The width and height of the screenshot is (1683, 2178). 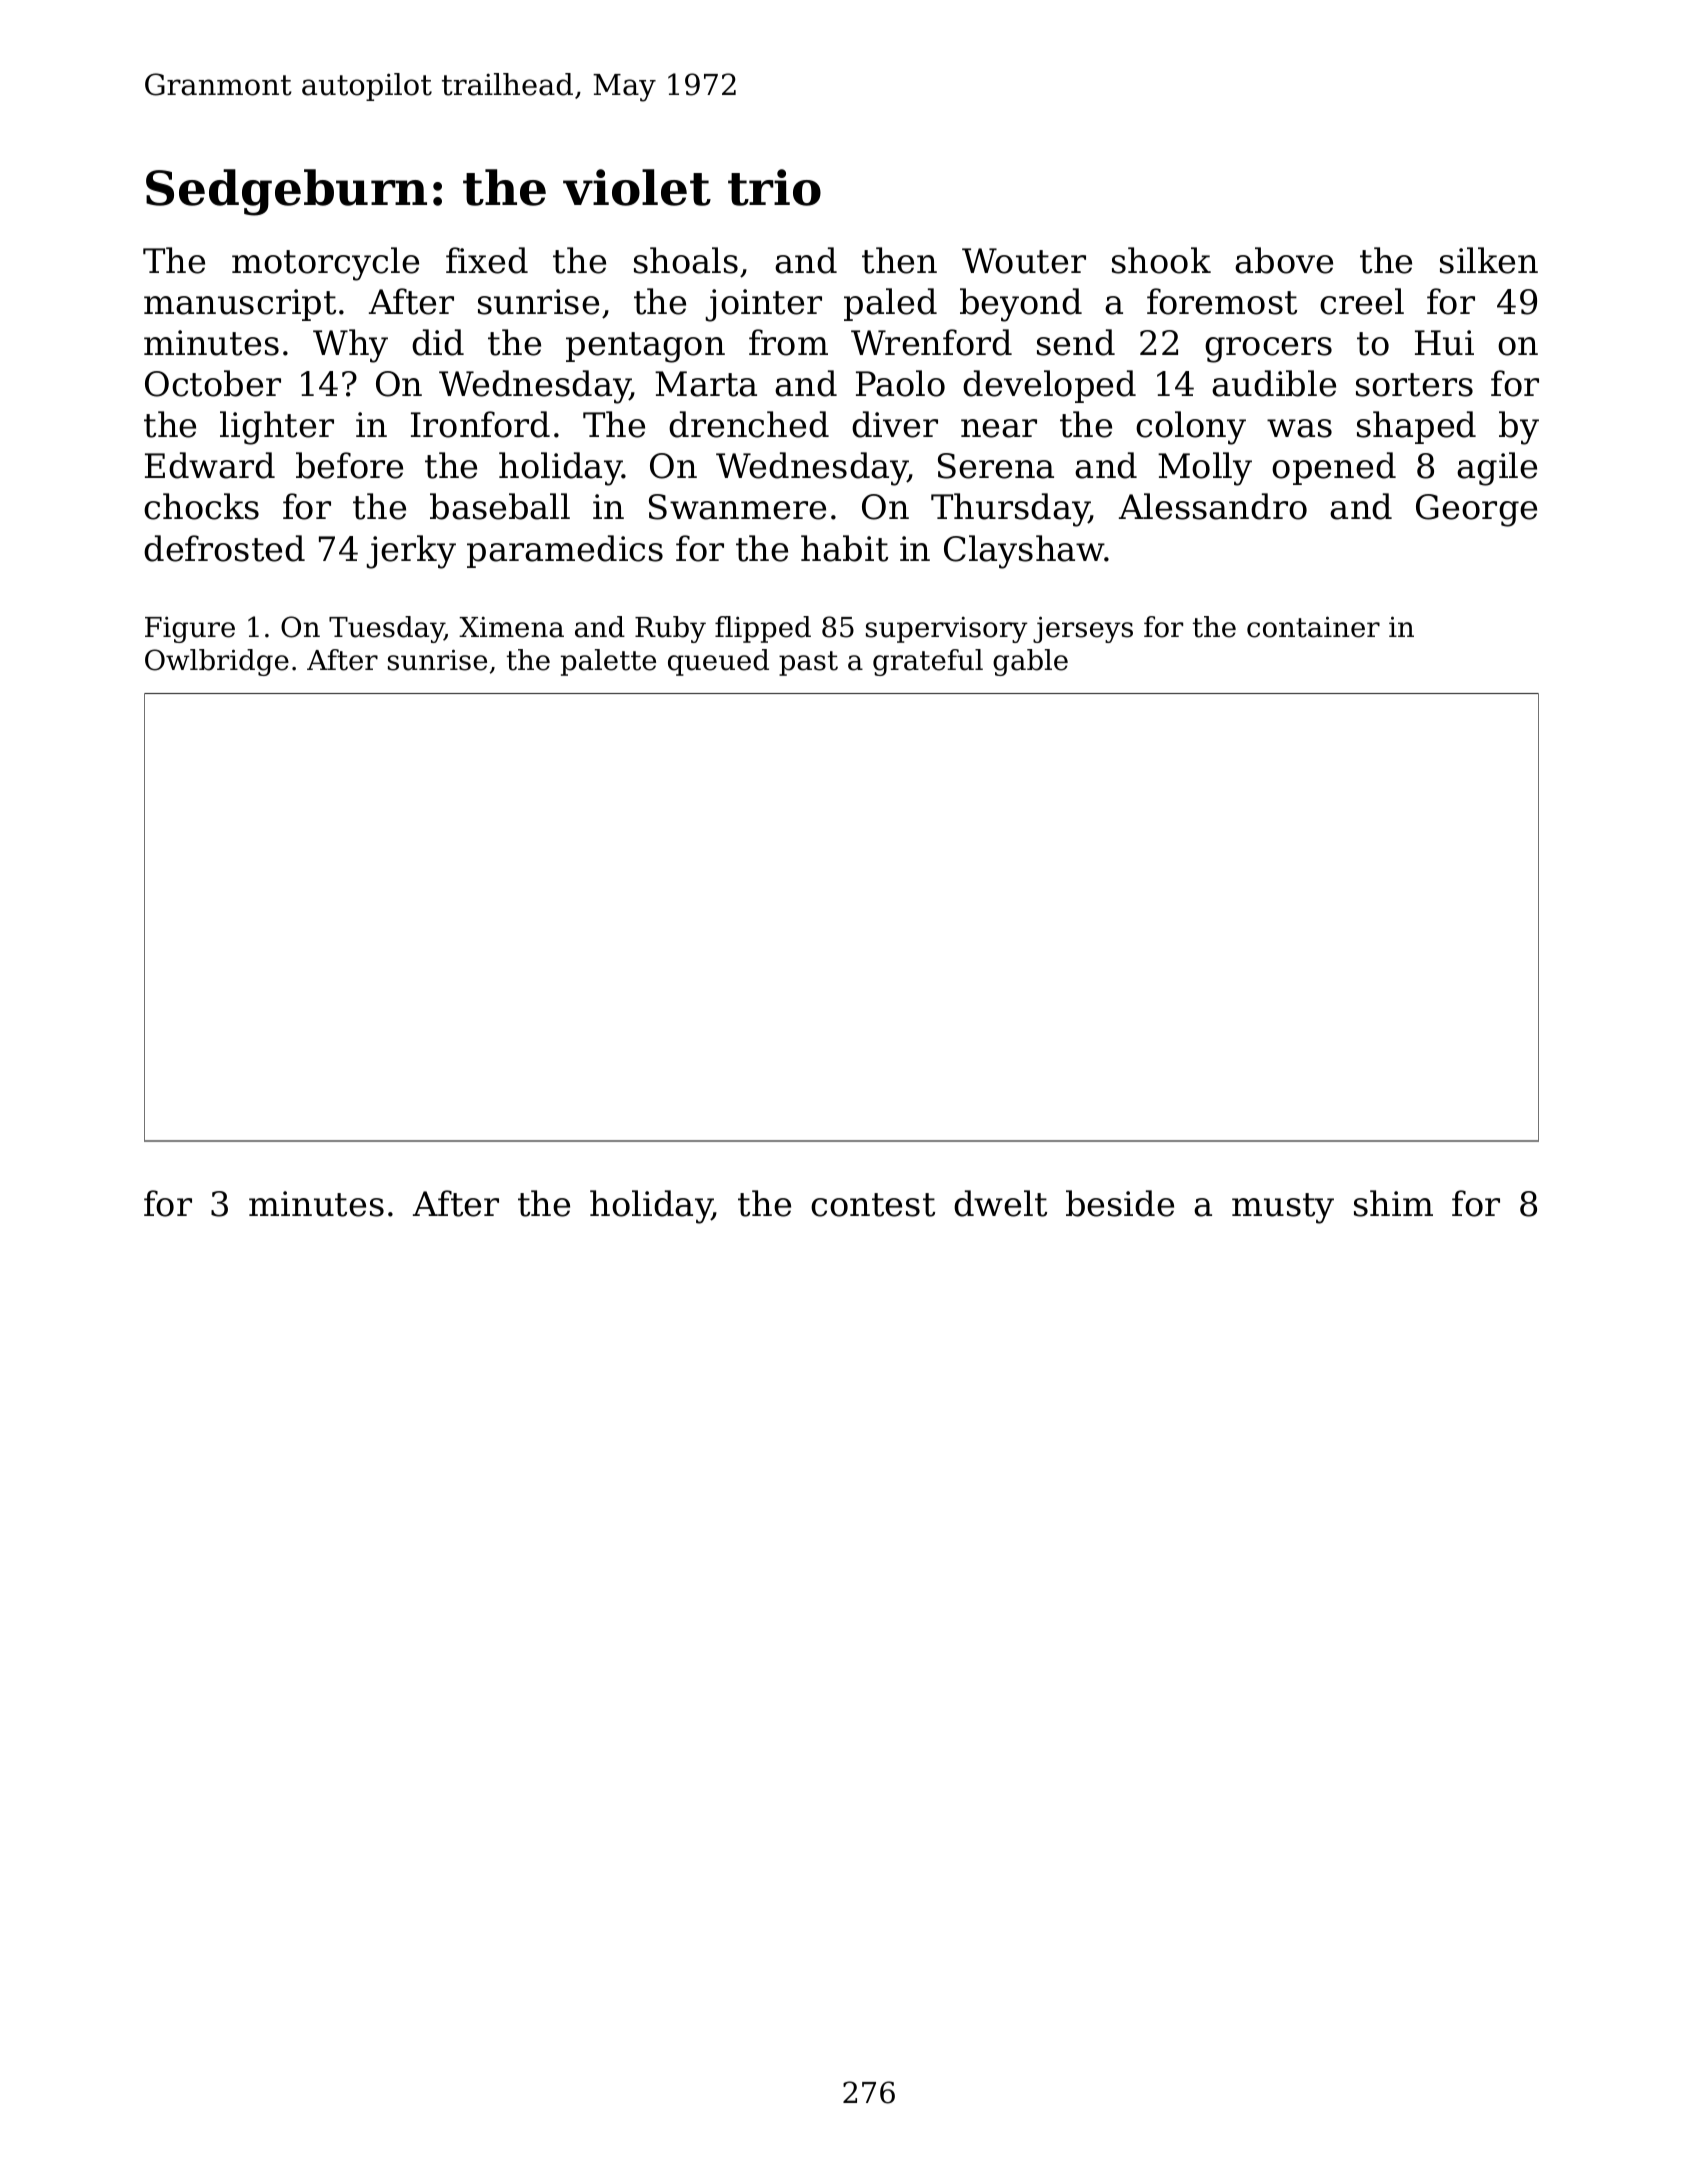 What do you see at coordinates (213, 383) in the screenshot?
I see `October` at bounding box center [213, 383].
